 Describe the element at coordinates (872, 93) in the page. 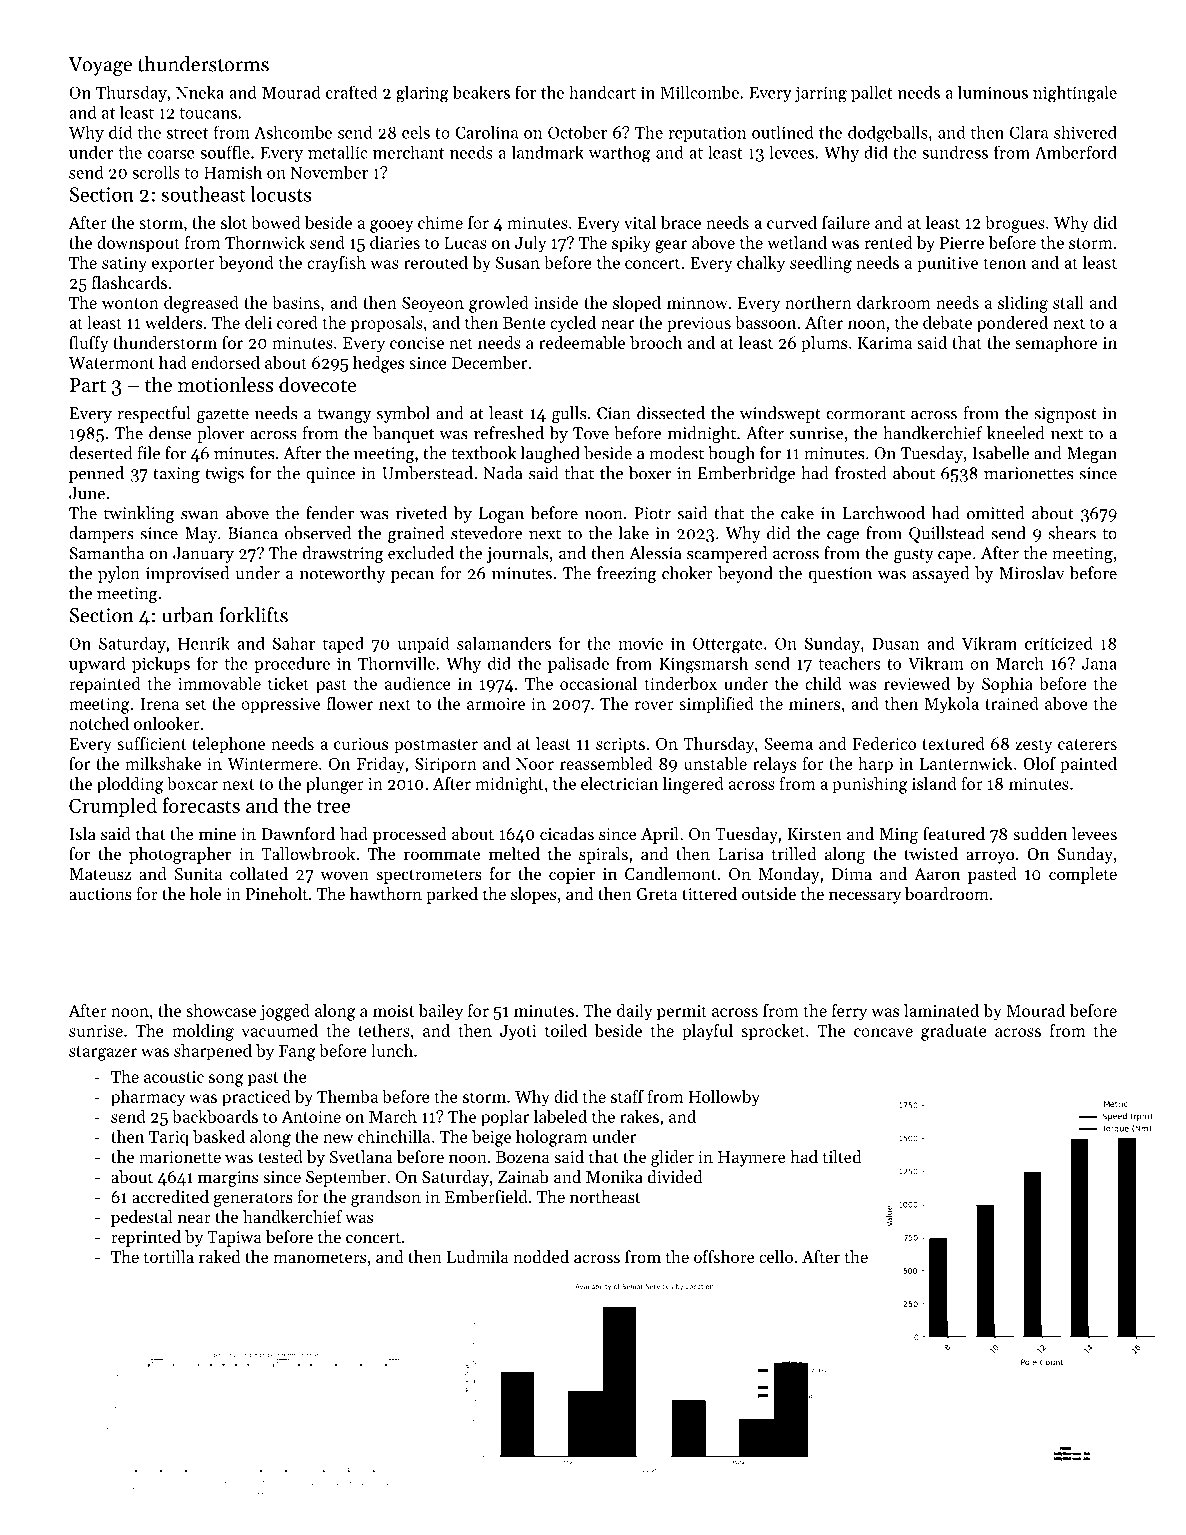

I see `pallet` at that location.
